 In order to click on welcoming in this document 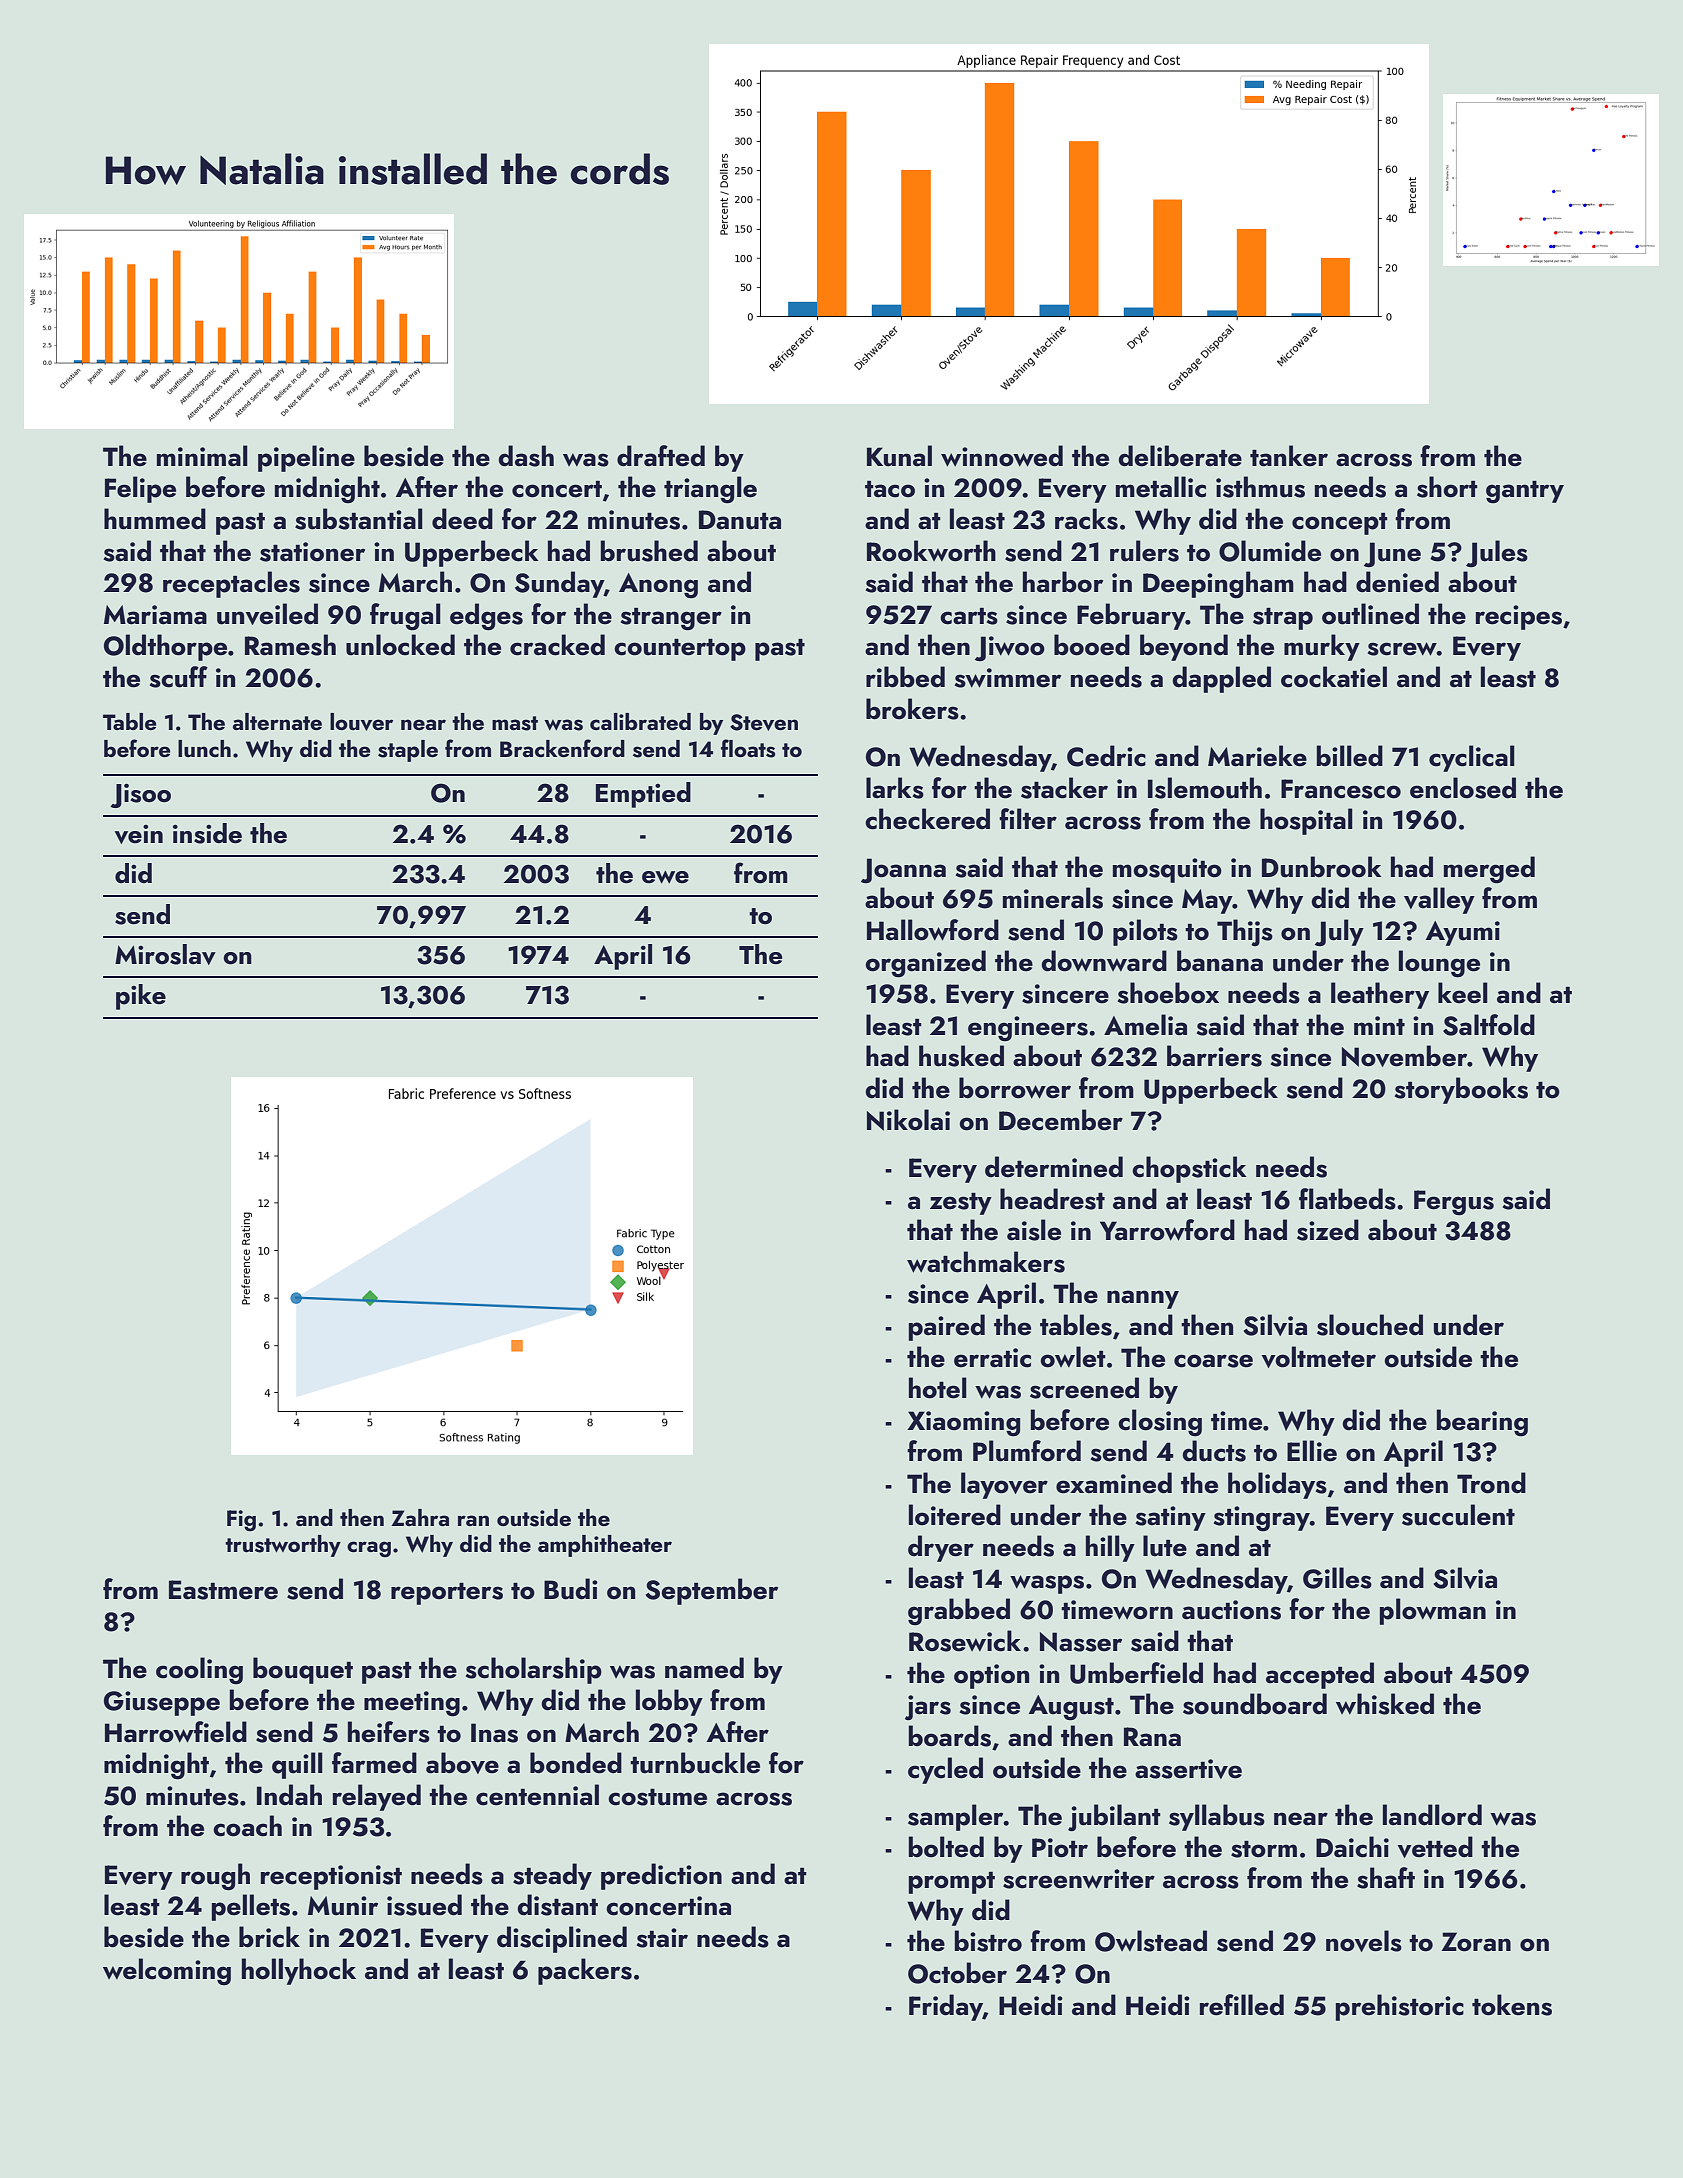, I will do `click(167, 1972)`.
